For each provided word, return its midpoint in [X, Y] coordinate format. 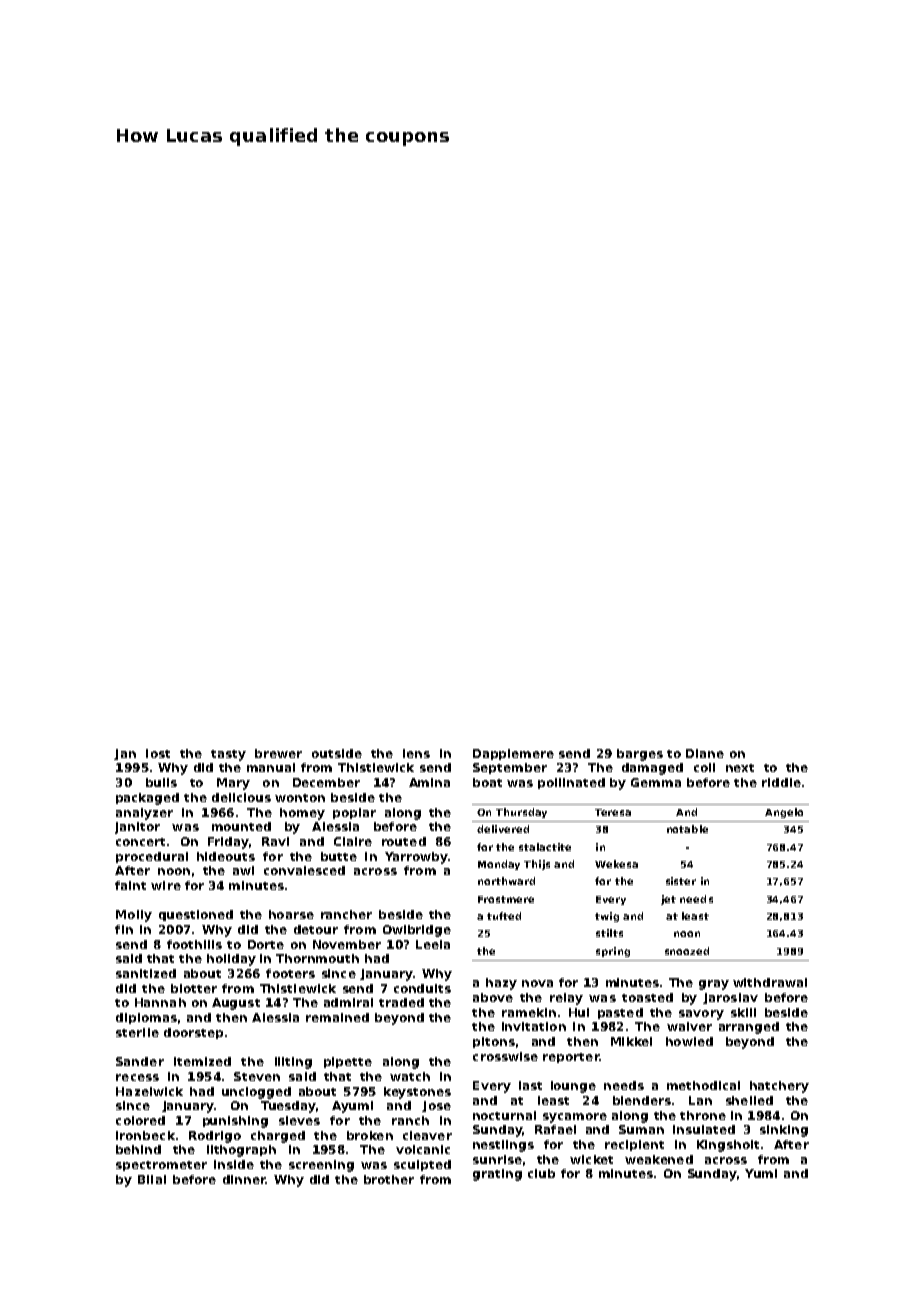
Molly [134, 916]
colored [140, 1120]
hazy [501, 984]
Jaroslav [730, 998]
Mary [233, 784]
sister [681, 881]
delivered [503, 829]
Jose [436, 1106]
